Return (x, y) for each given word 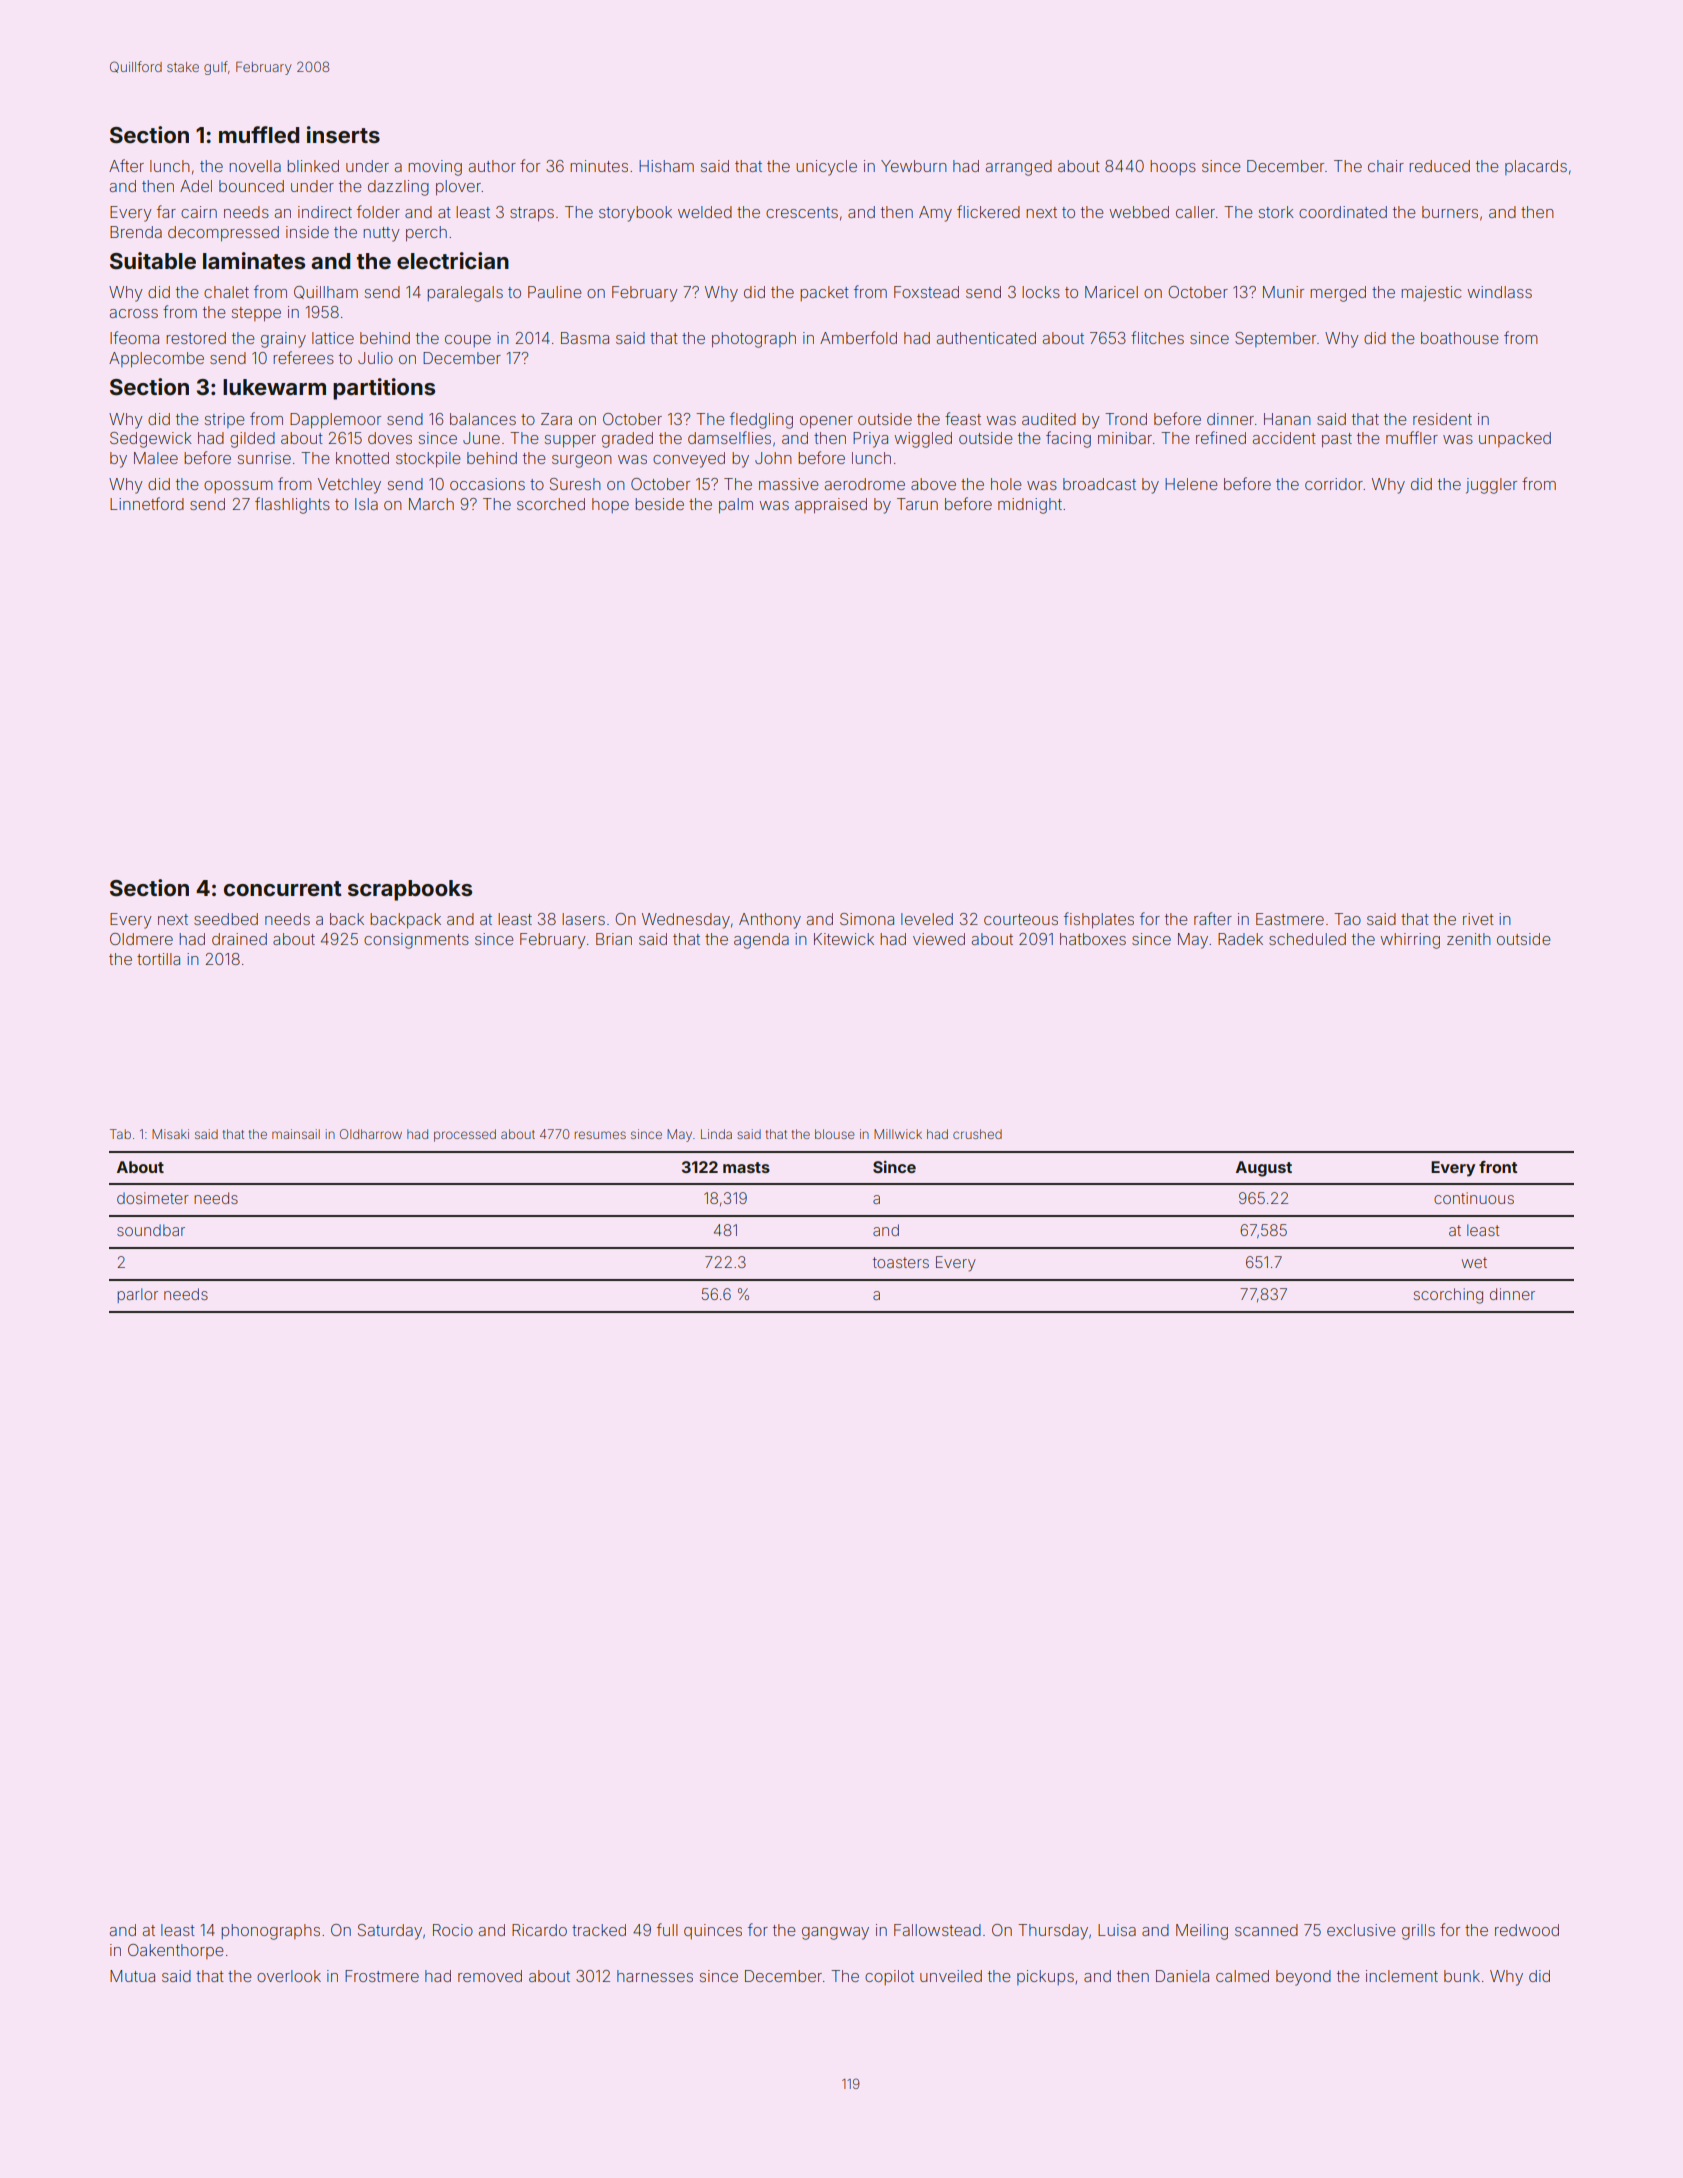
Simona (867, 919)
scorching (1448, 1296)
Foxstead (926, 292)
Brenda (136, 232)
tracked (599, 1930)
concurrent (283, 888)
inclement (1402, 1976)
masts (746, 1167)
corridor (1334, 484)
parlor (137, 1295)
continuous (1474, 1198)
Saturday (390, 1932)
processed (465, 1135)
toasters (901, 1262)
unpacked (1515, 439)
